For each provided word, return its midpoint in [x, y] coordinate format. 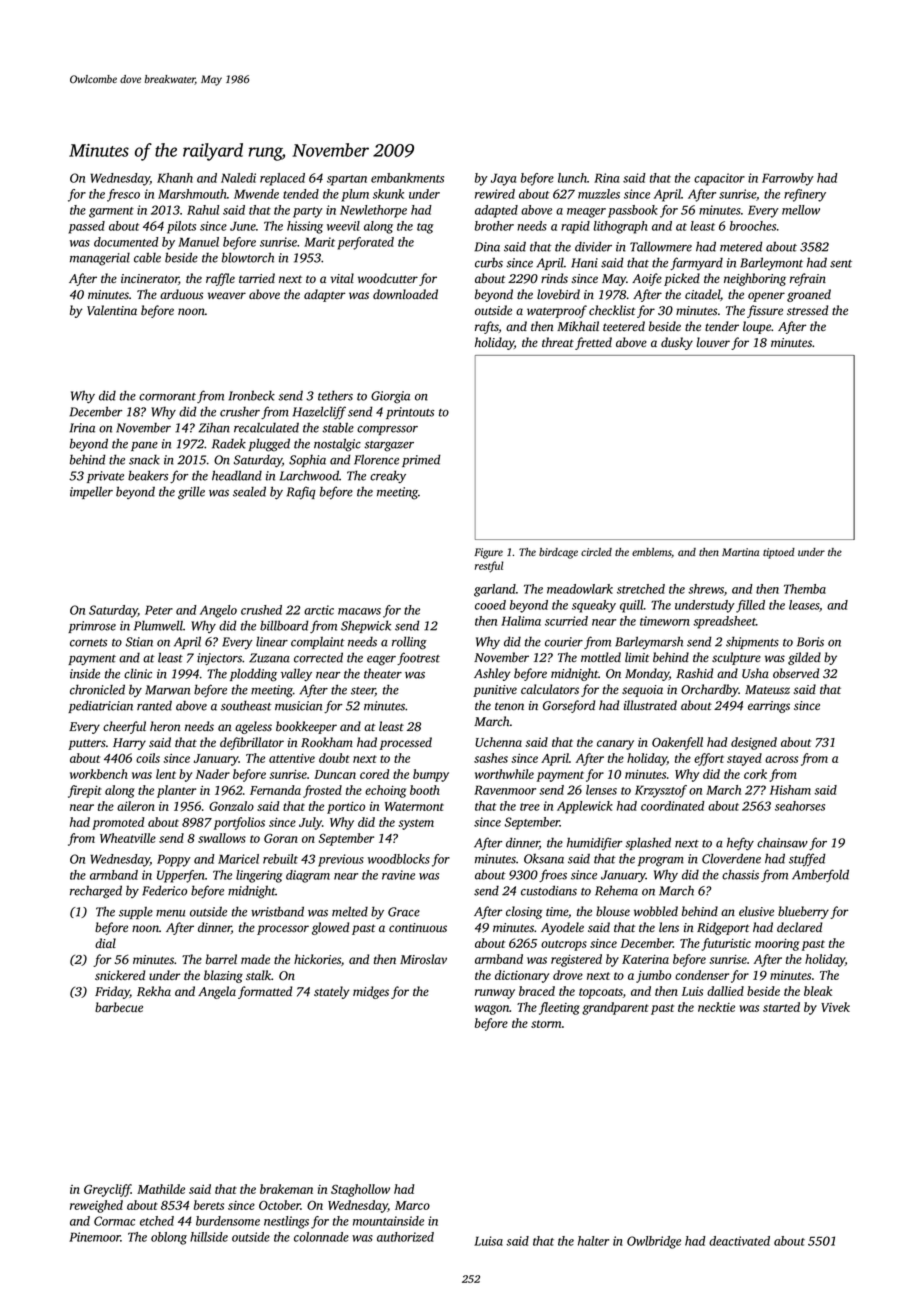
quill [632, 606]
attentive [292, 758]
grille [191, 493]
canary [615, 745]
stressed [807, 310]
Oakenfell [677, 743]
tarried [257, 278]
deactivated [739, 1241]
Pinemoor [95, 1237]
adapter [324, 295]
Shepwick [366, 626]
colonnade [321, 1237]
